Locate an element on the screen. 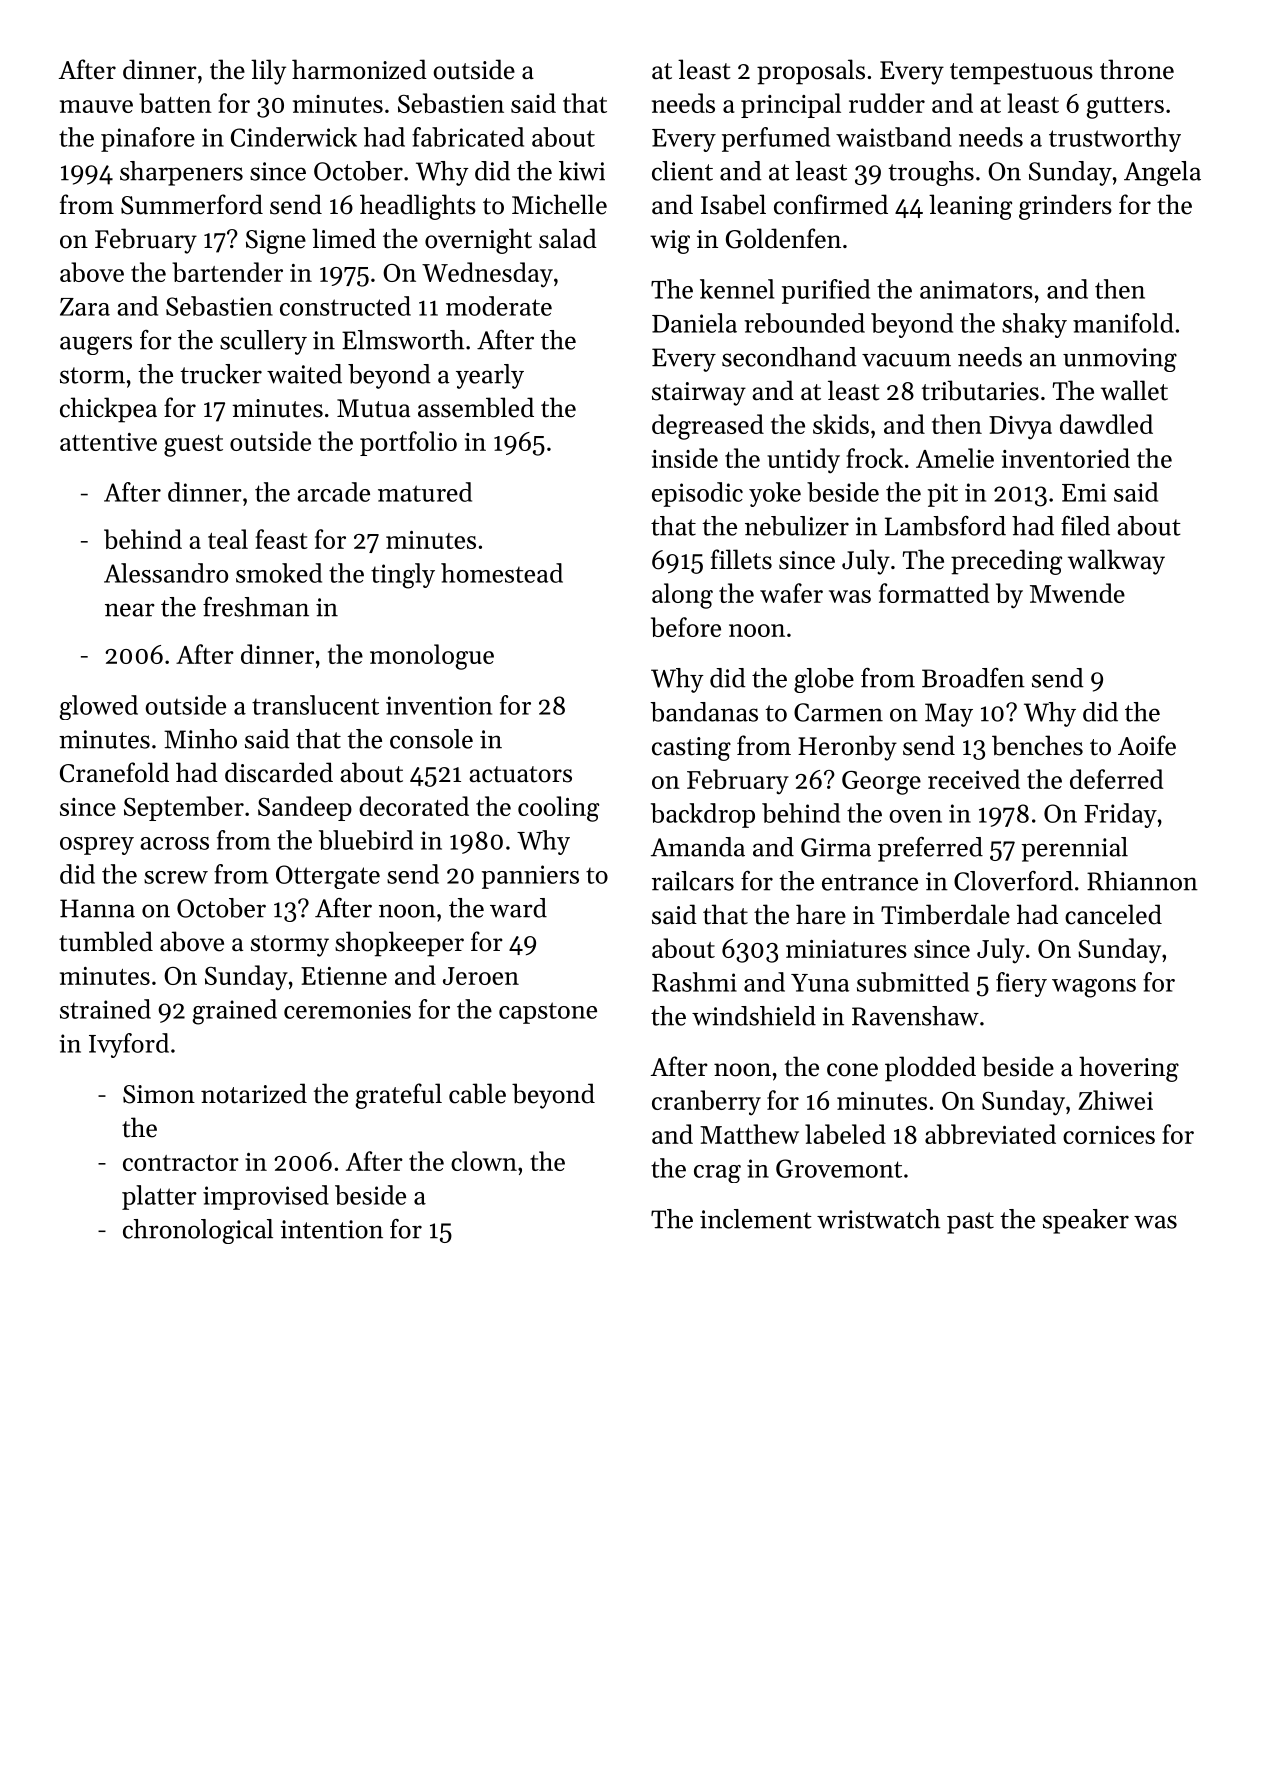 The image size is (1261, 1783). near is located at coordinates (130, 610).
